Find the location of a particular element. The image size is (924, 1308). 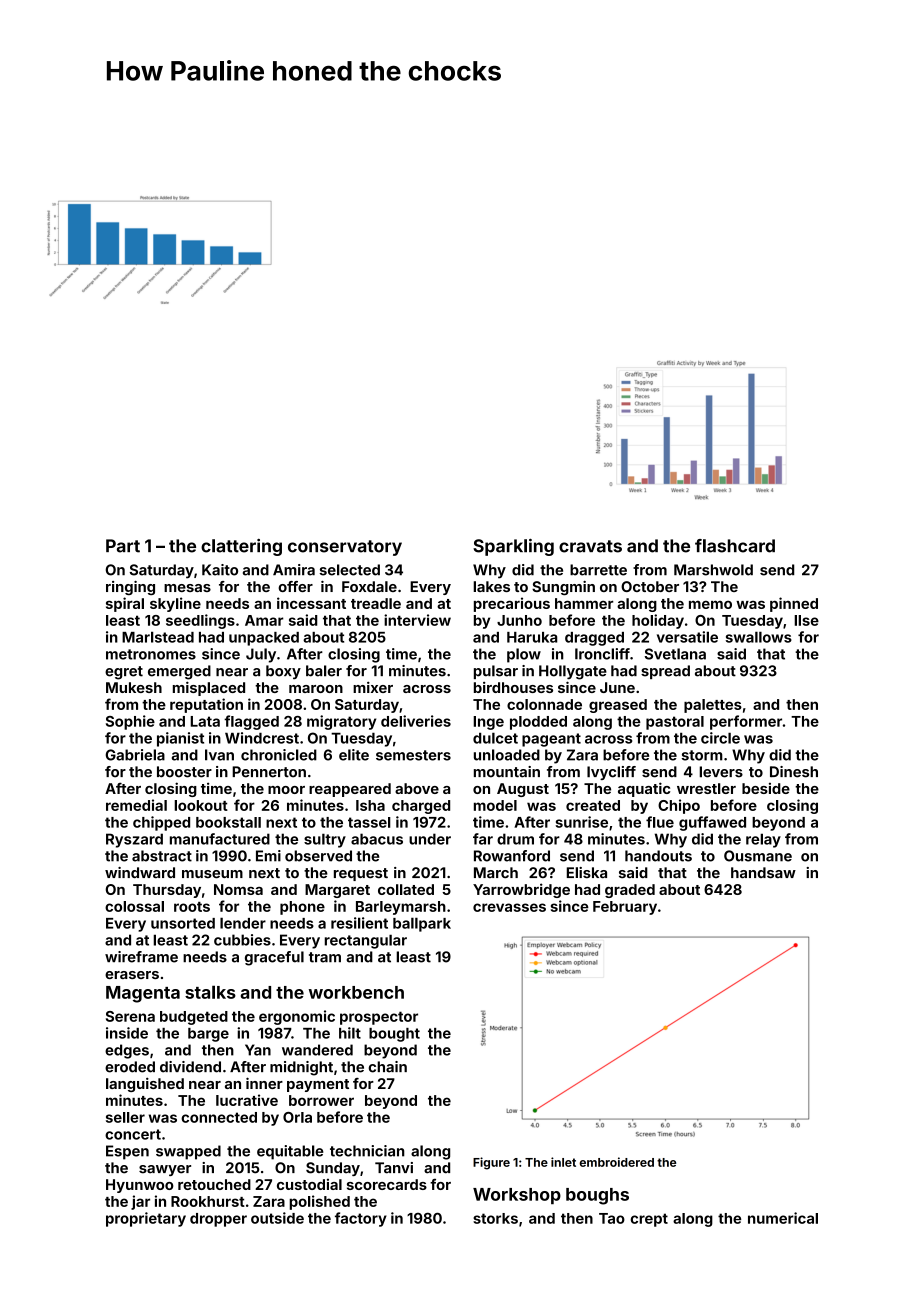

interview is located at coordinates (417, 620).
